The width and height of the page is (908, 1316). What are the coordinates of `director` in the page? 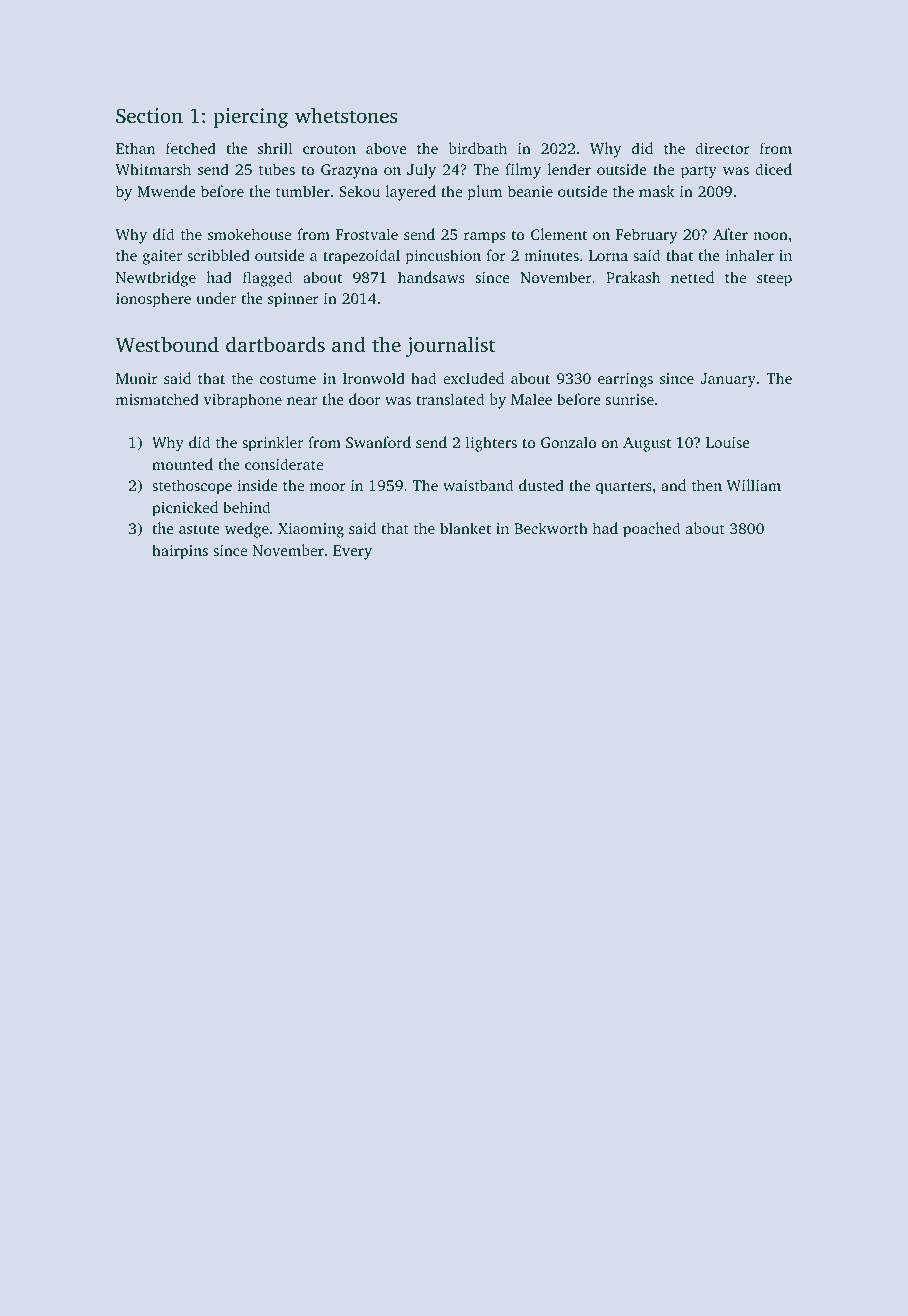 It's located at (722, 148).
